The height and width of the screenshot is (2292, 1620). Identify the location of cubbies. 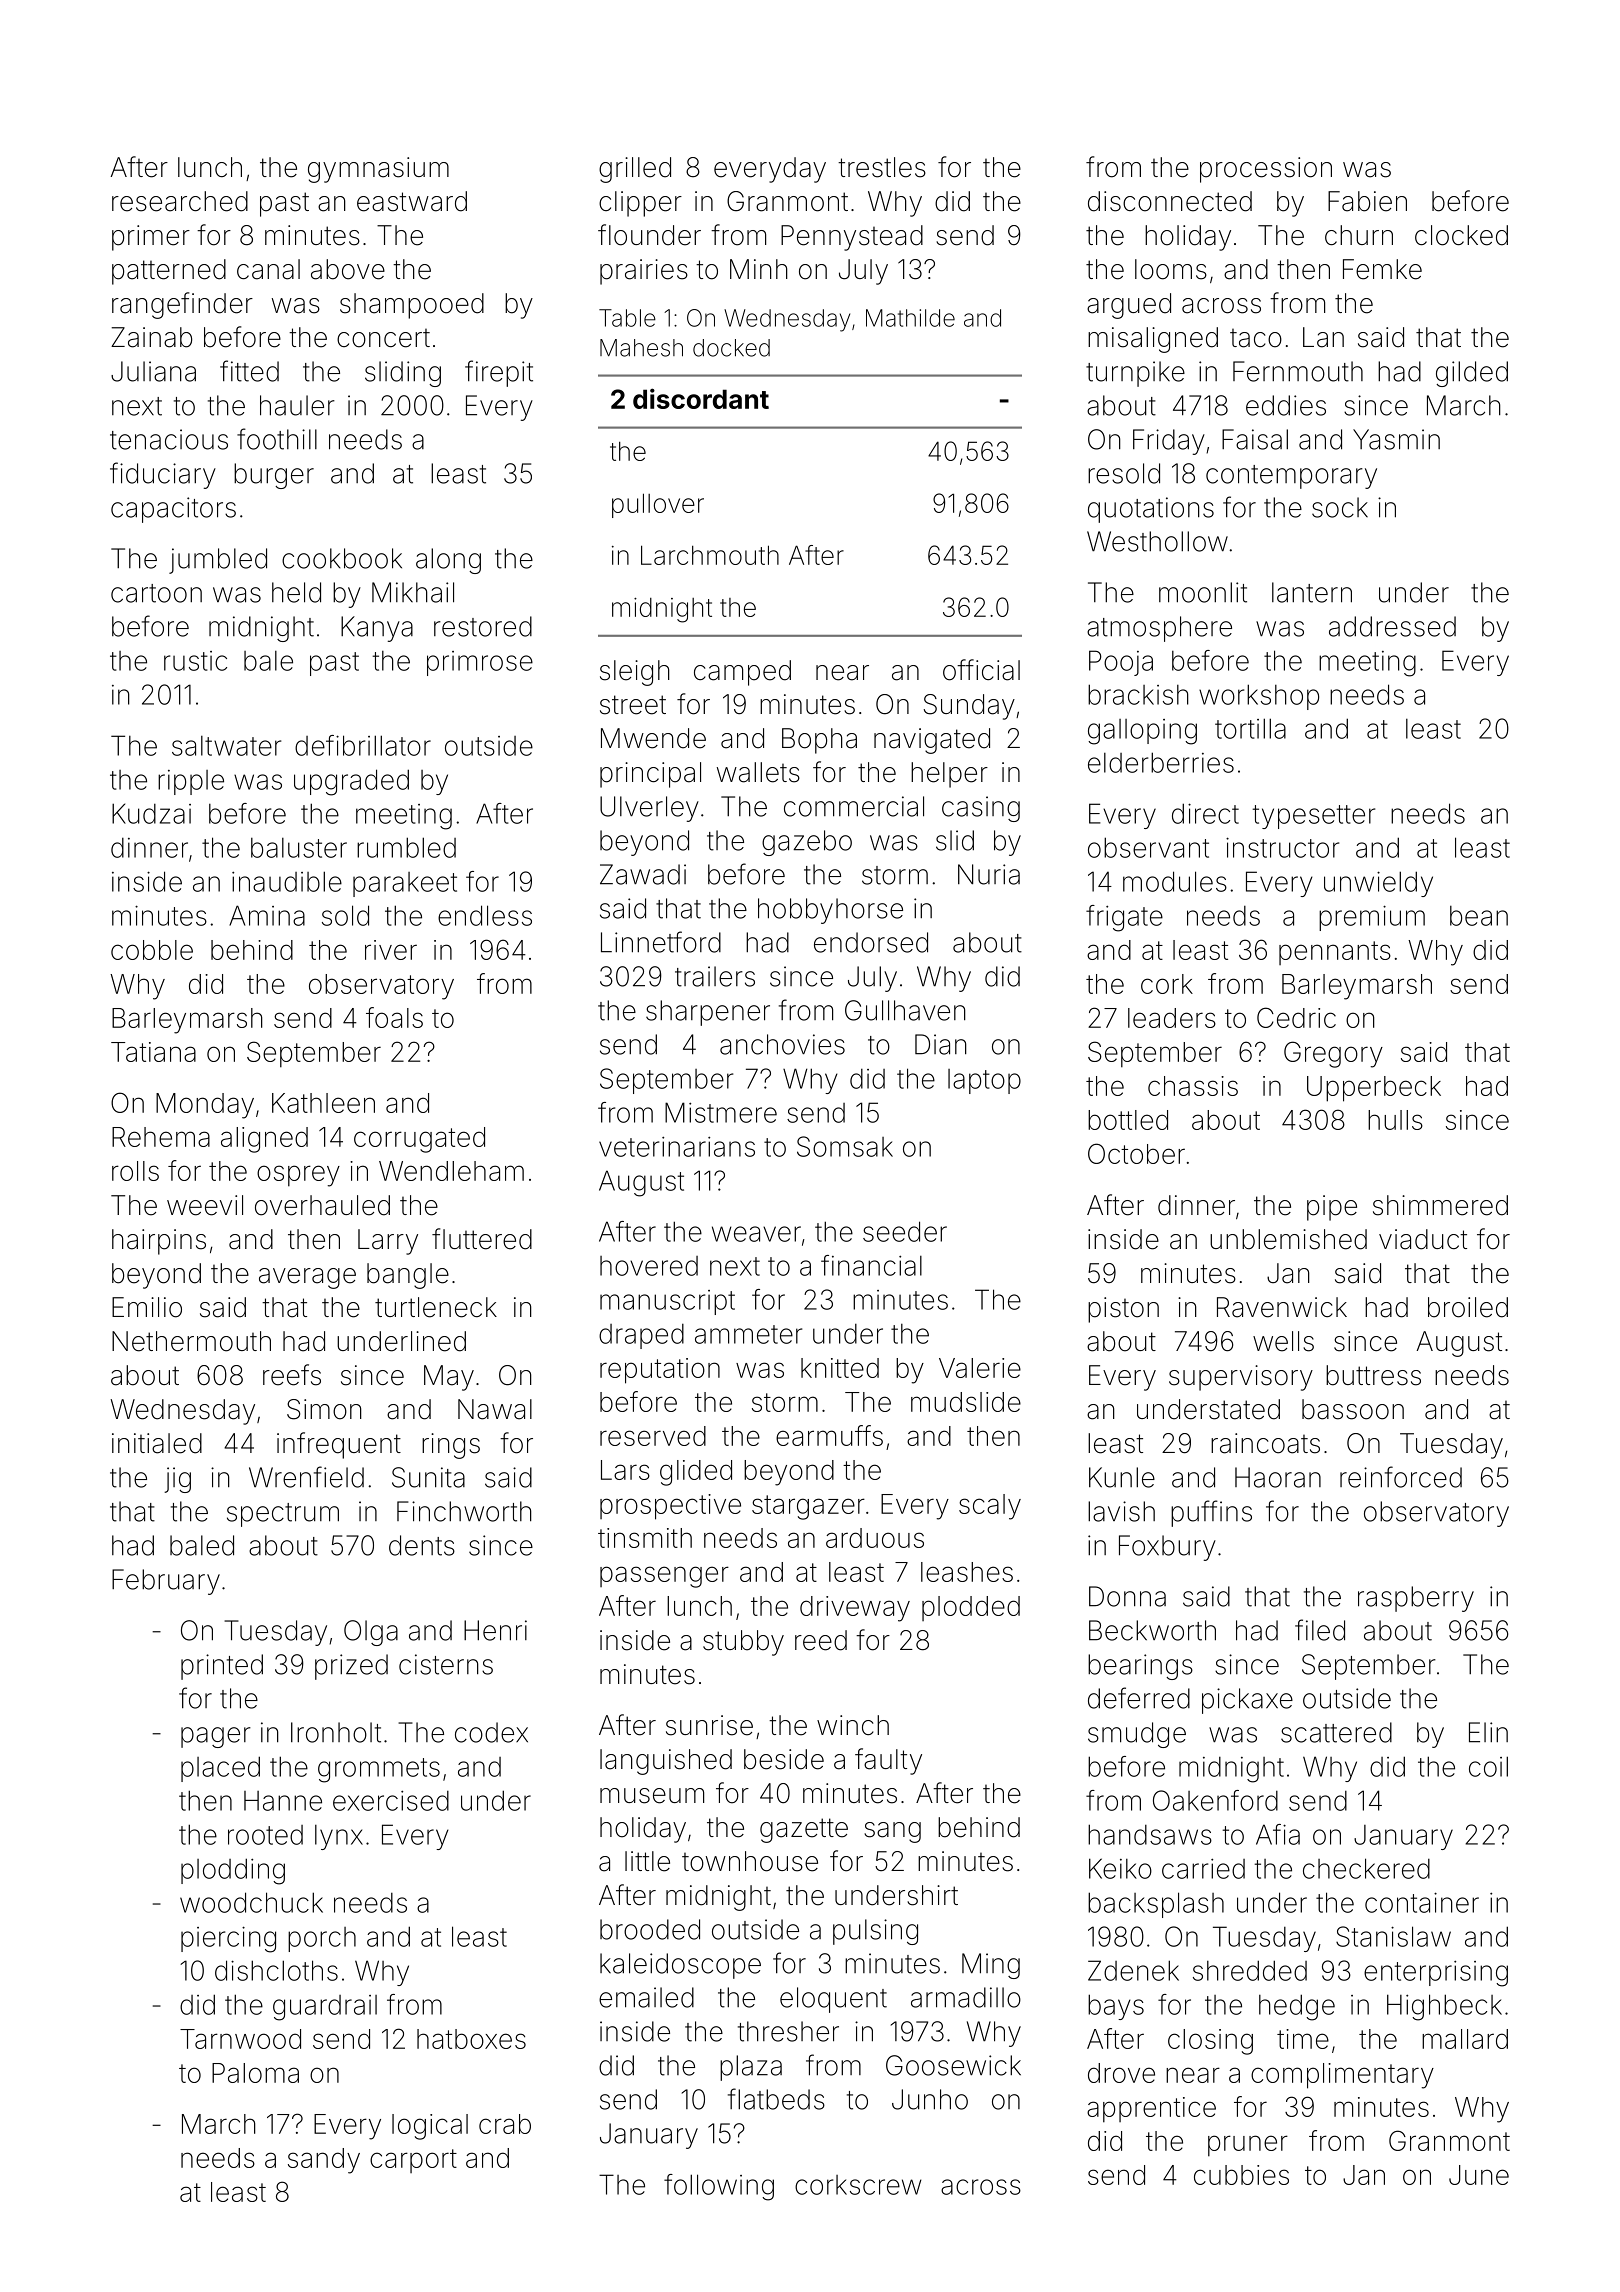
(1241, 2175).
